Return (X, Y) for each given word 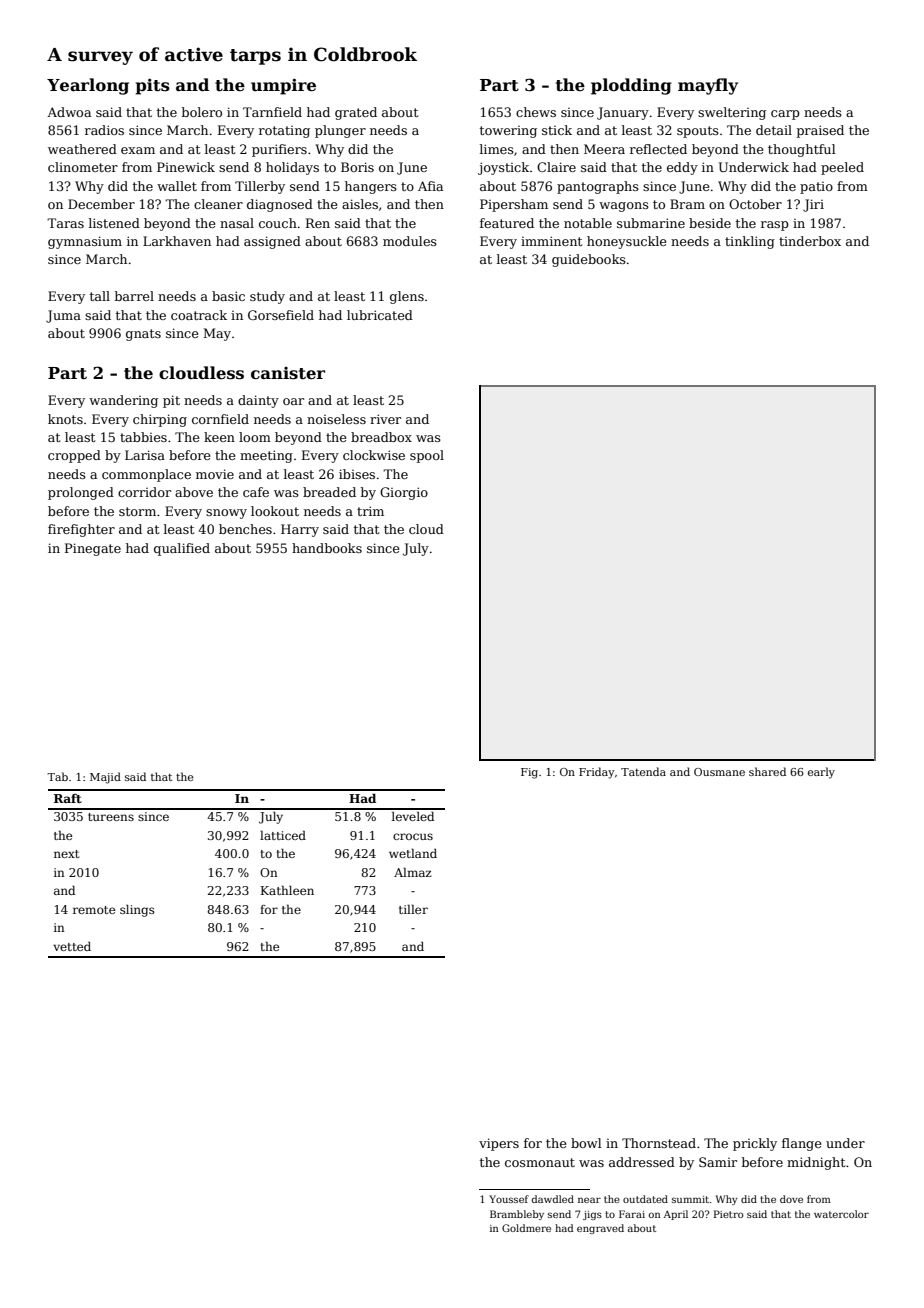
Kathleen (287, 890)
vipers (499, 1144)
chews (536, 112)
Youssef (509, 1199)
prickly (755, 1144)
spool (427, 456)
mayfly (708, 86)
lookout (275, 511)
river (385, 419)
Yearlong (88, 86)
